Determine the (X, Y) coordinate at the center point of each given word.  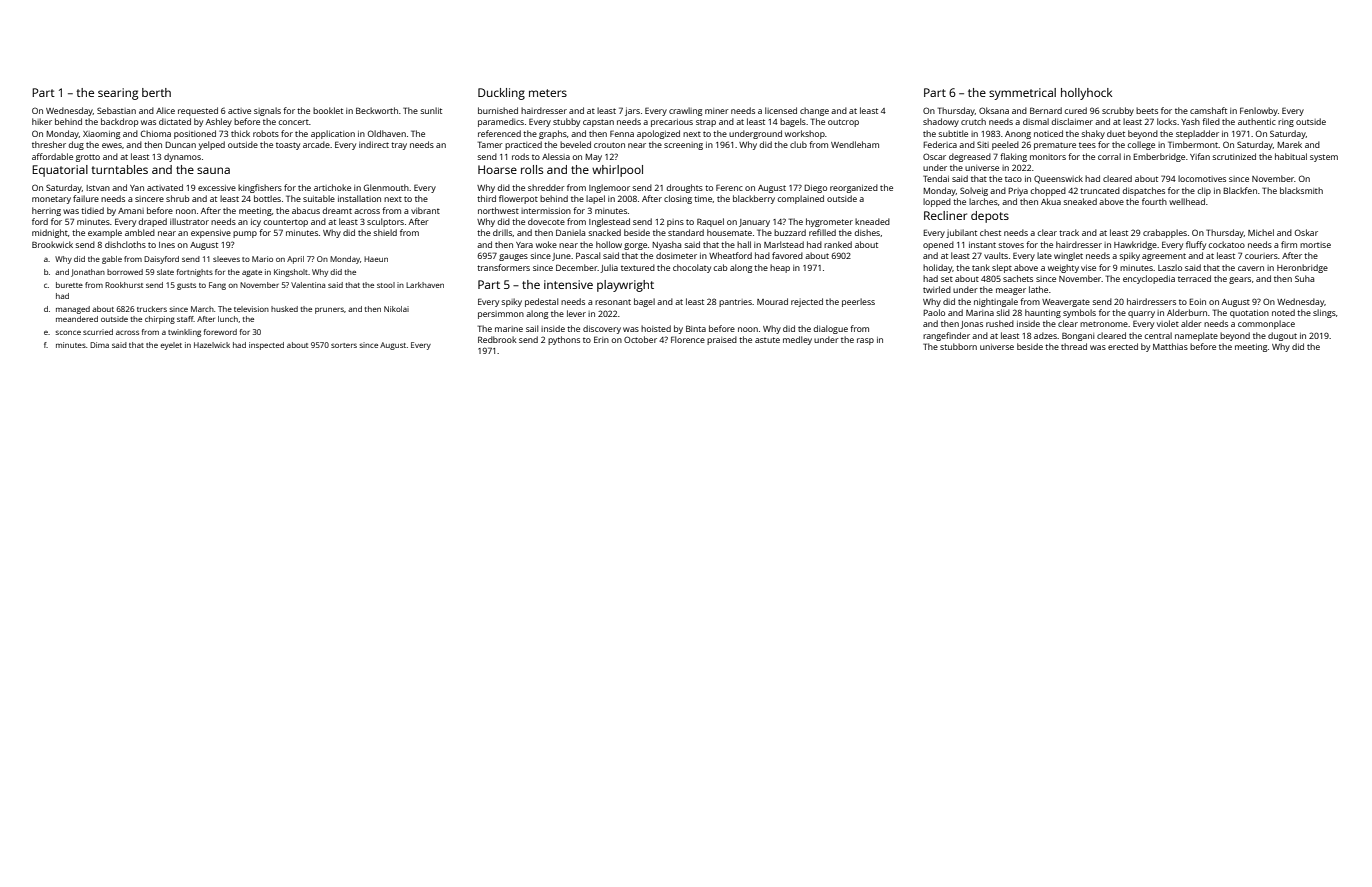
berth (156, 92)
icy (256, 223)
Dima (99, 345)
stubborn (958, 346)
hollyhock (1086, 94)
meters (548, 93)
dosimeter (676, 255)
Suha (1304, 278)
